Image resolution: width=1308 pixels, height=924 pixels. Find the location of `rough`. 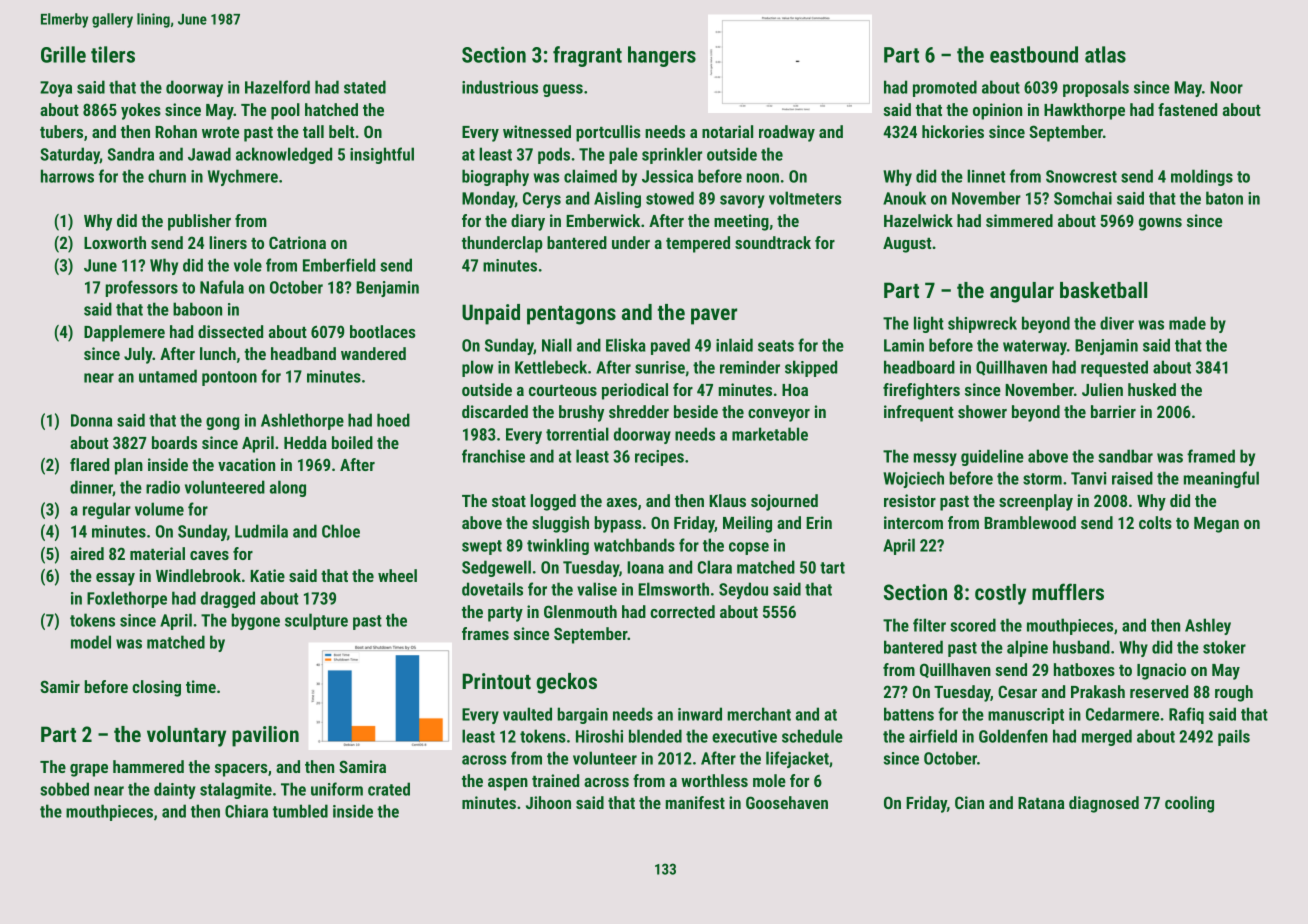

rough is located at coordinates (1234, 693).
